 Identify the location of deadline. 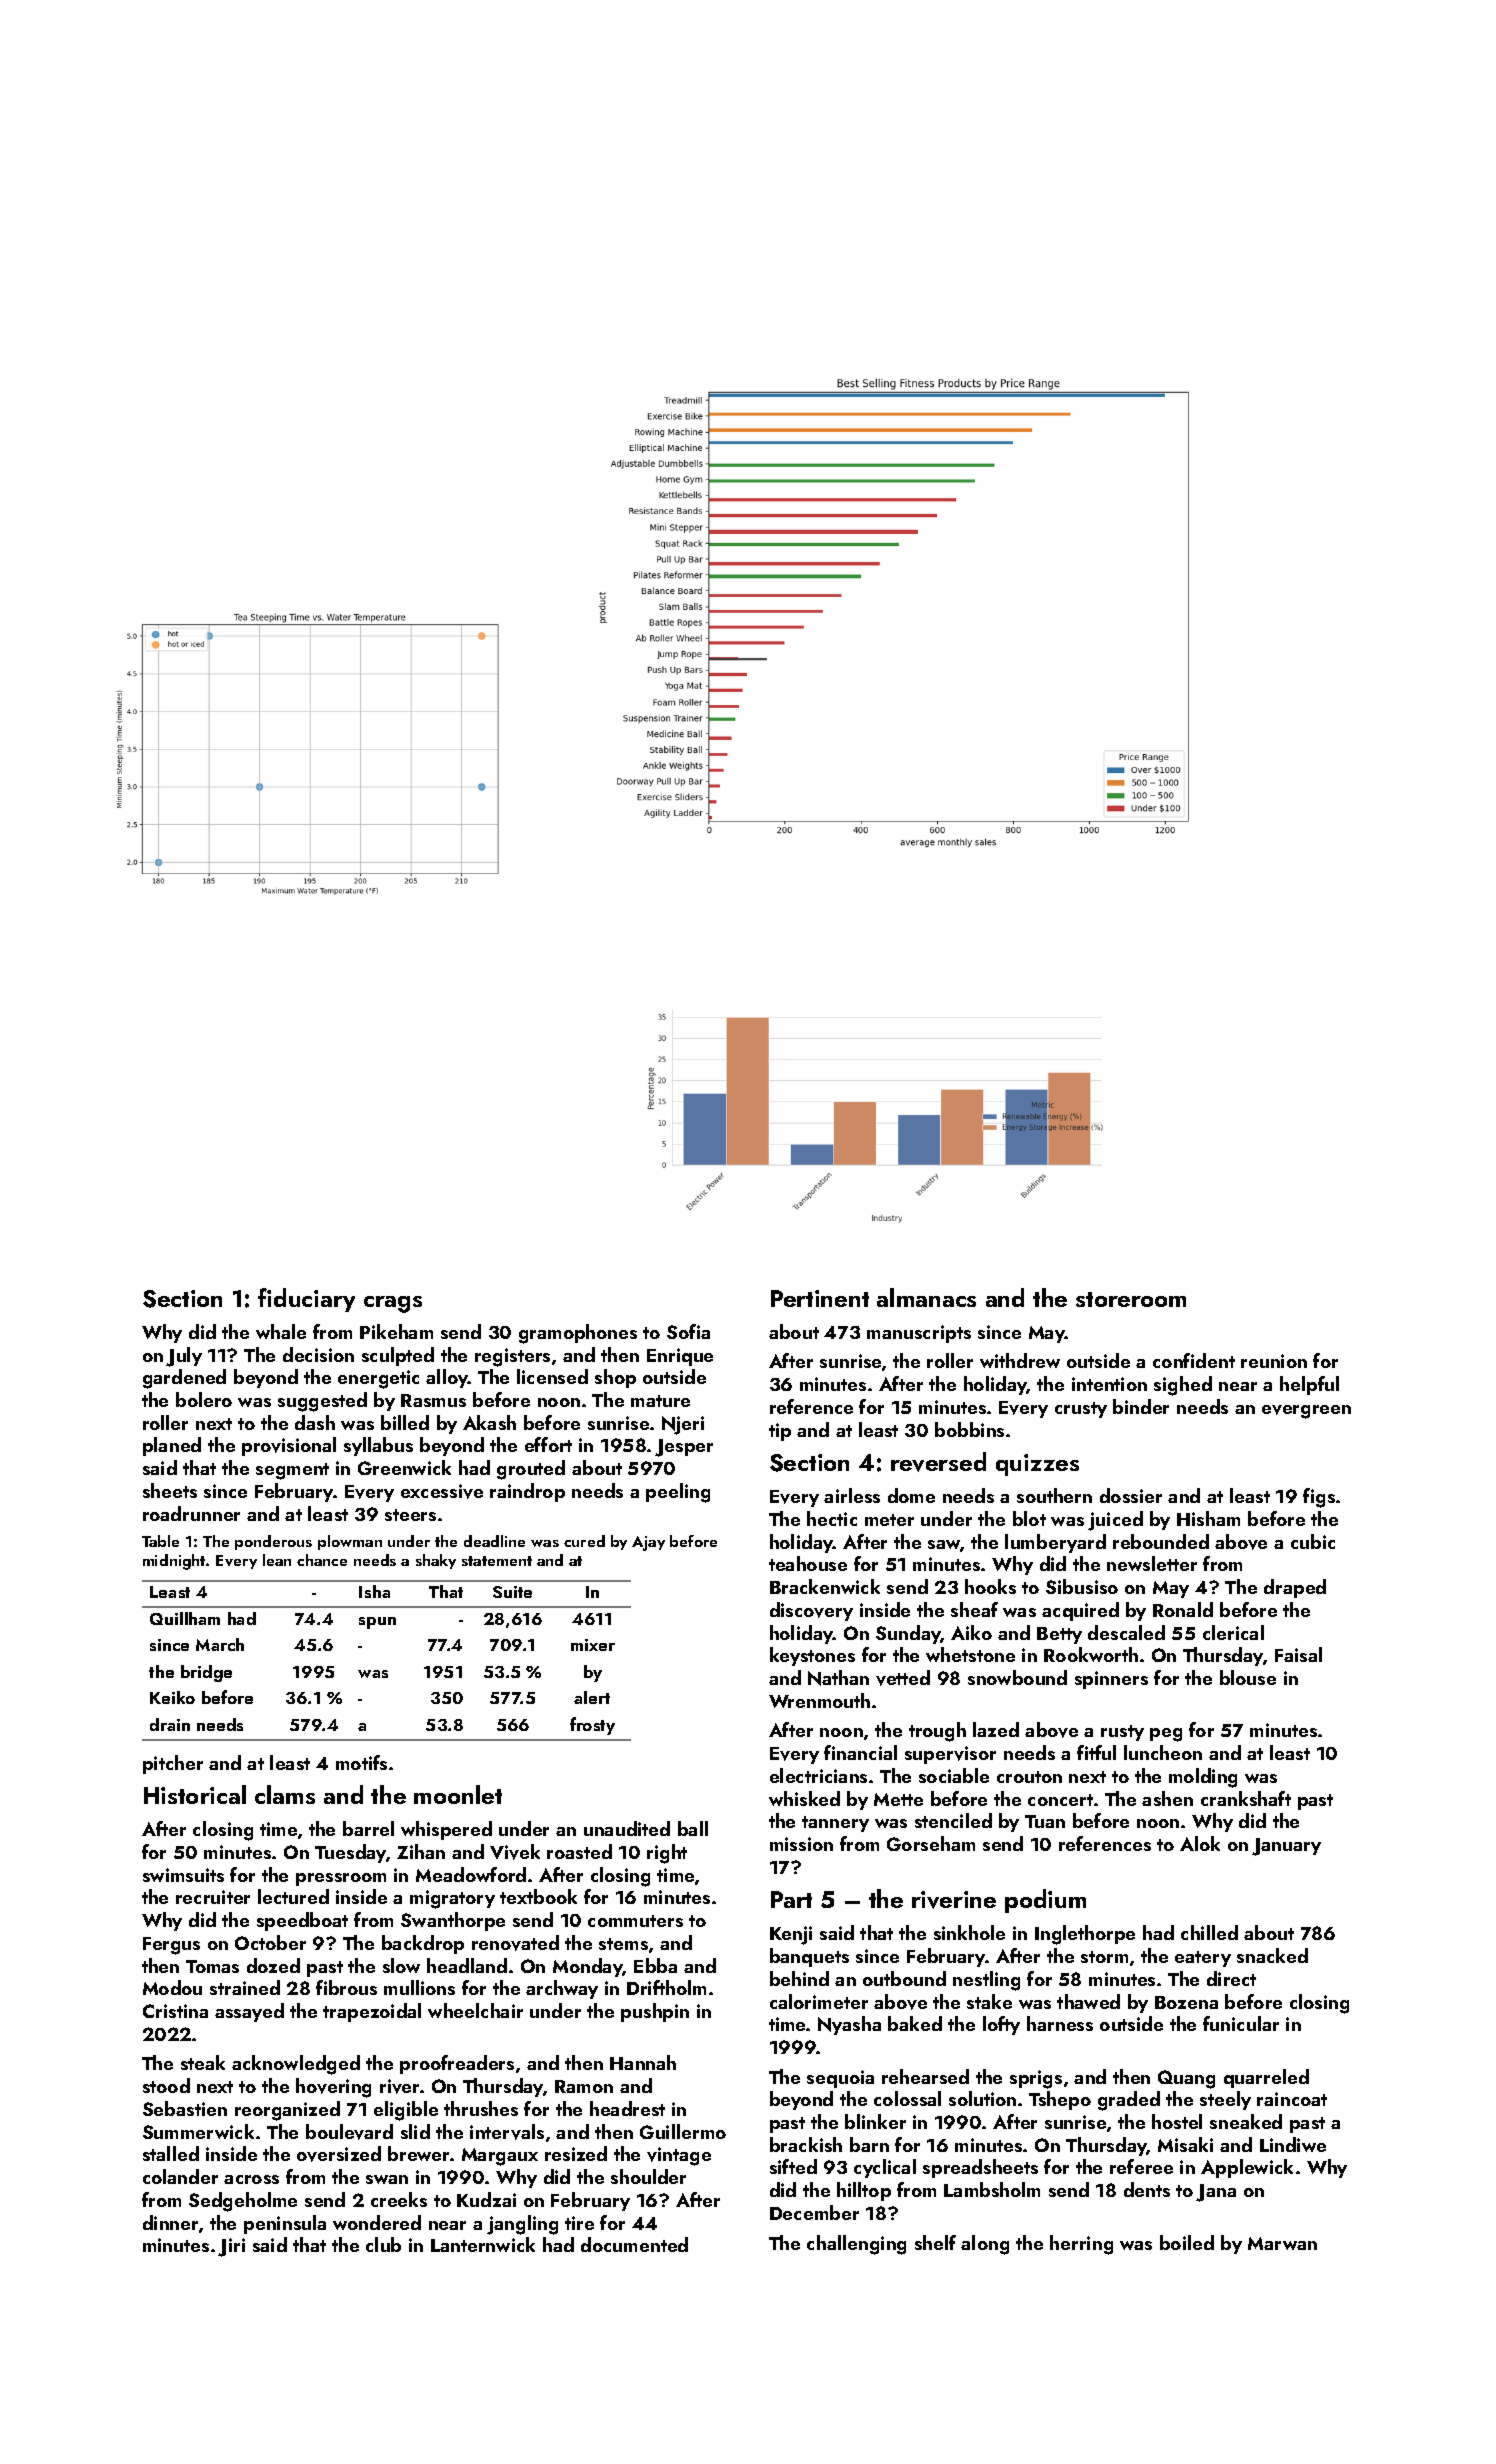
(494, 1541).
